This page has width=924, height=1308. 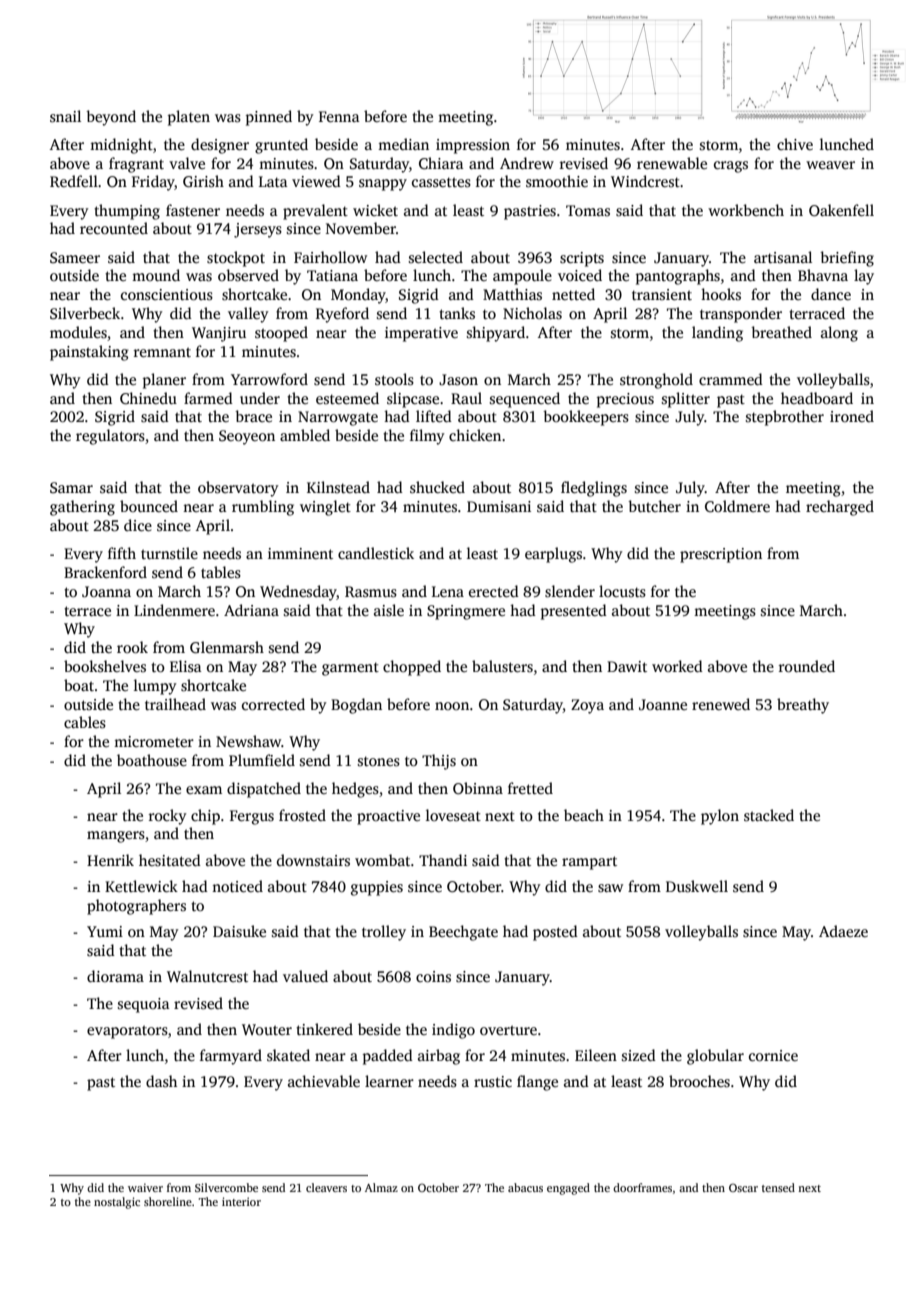 I want to click on Fenna, so click(x=339, y=116).
